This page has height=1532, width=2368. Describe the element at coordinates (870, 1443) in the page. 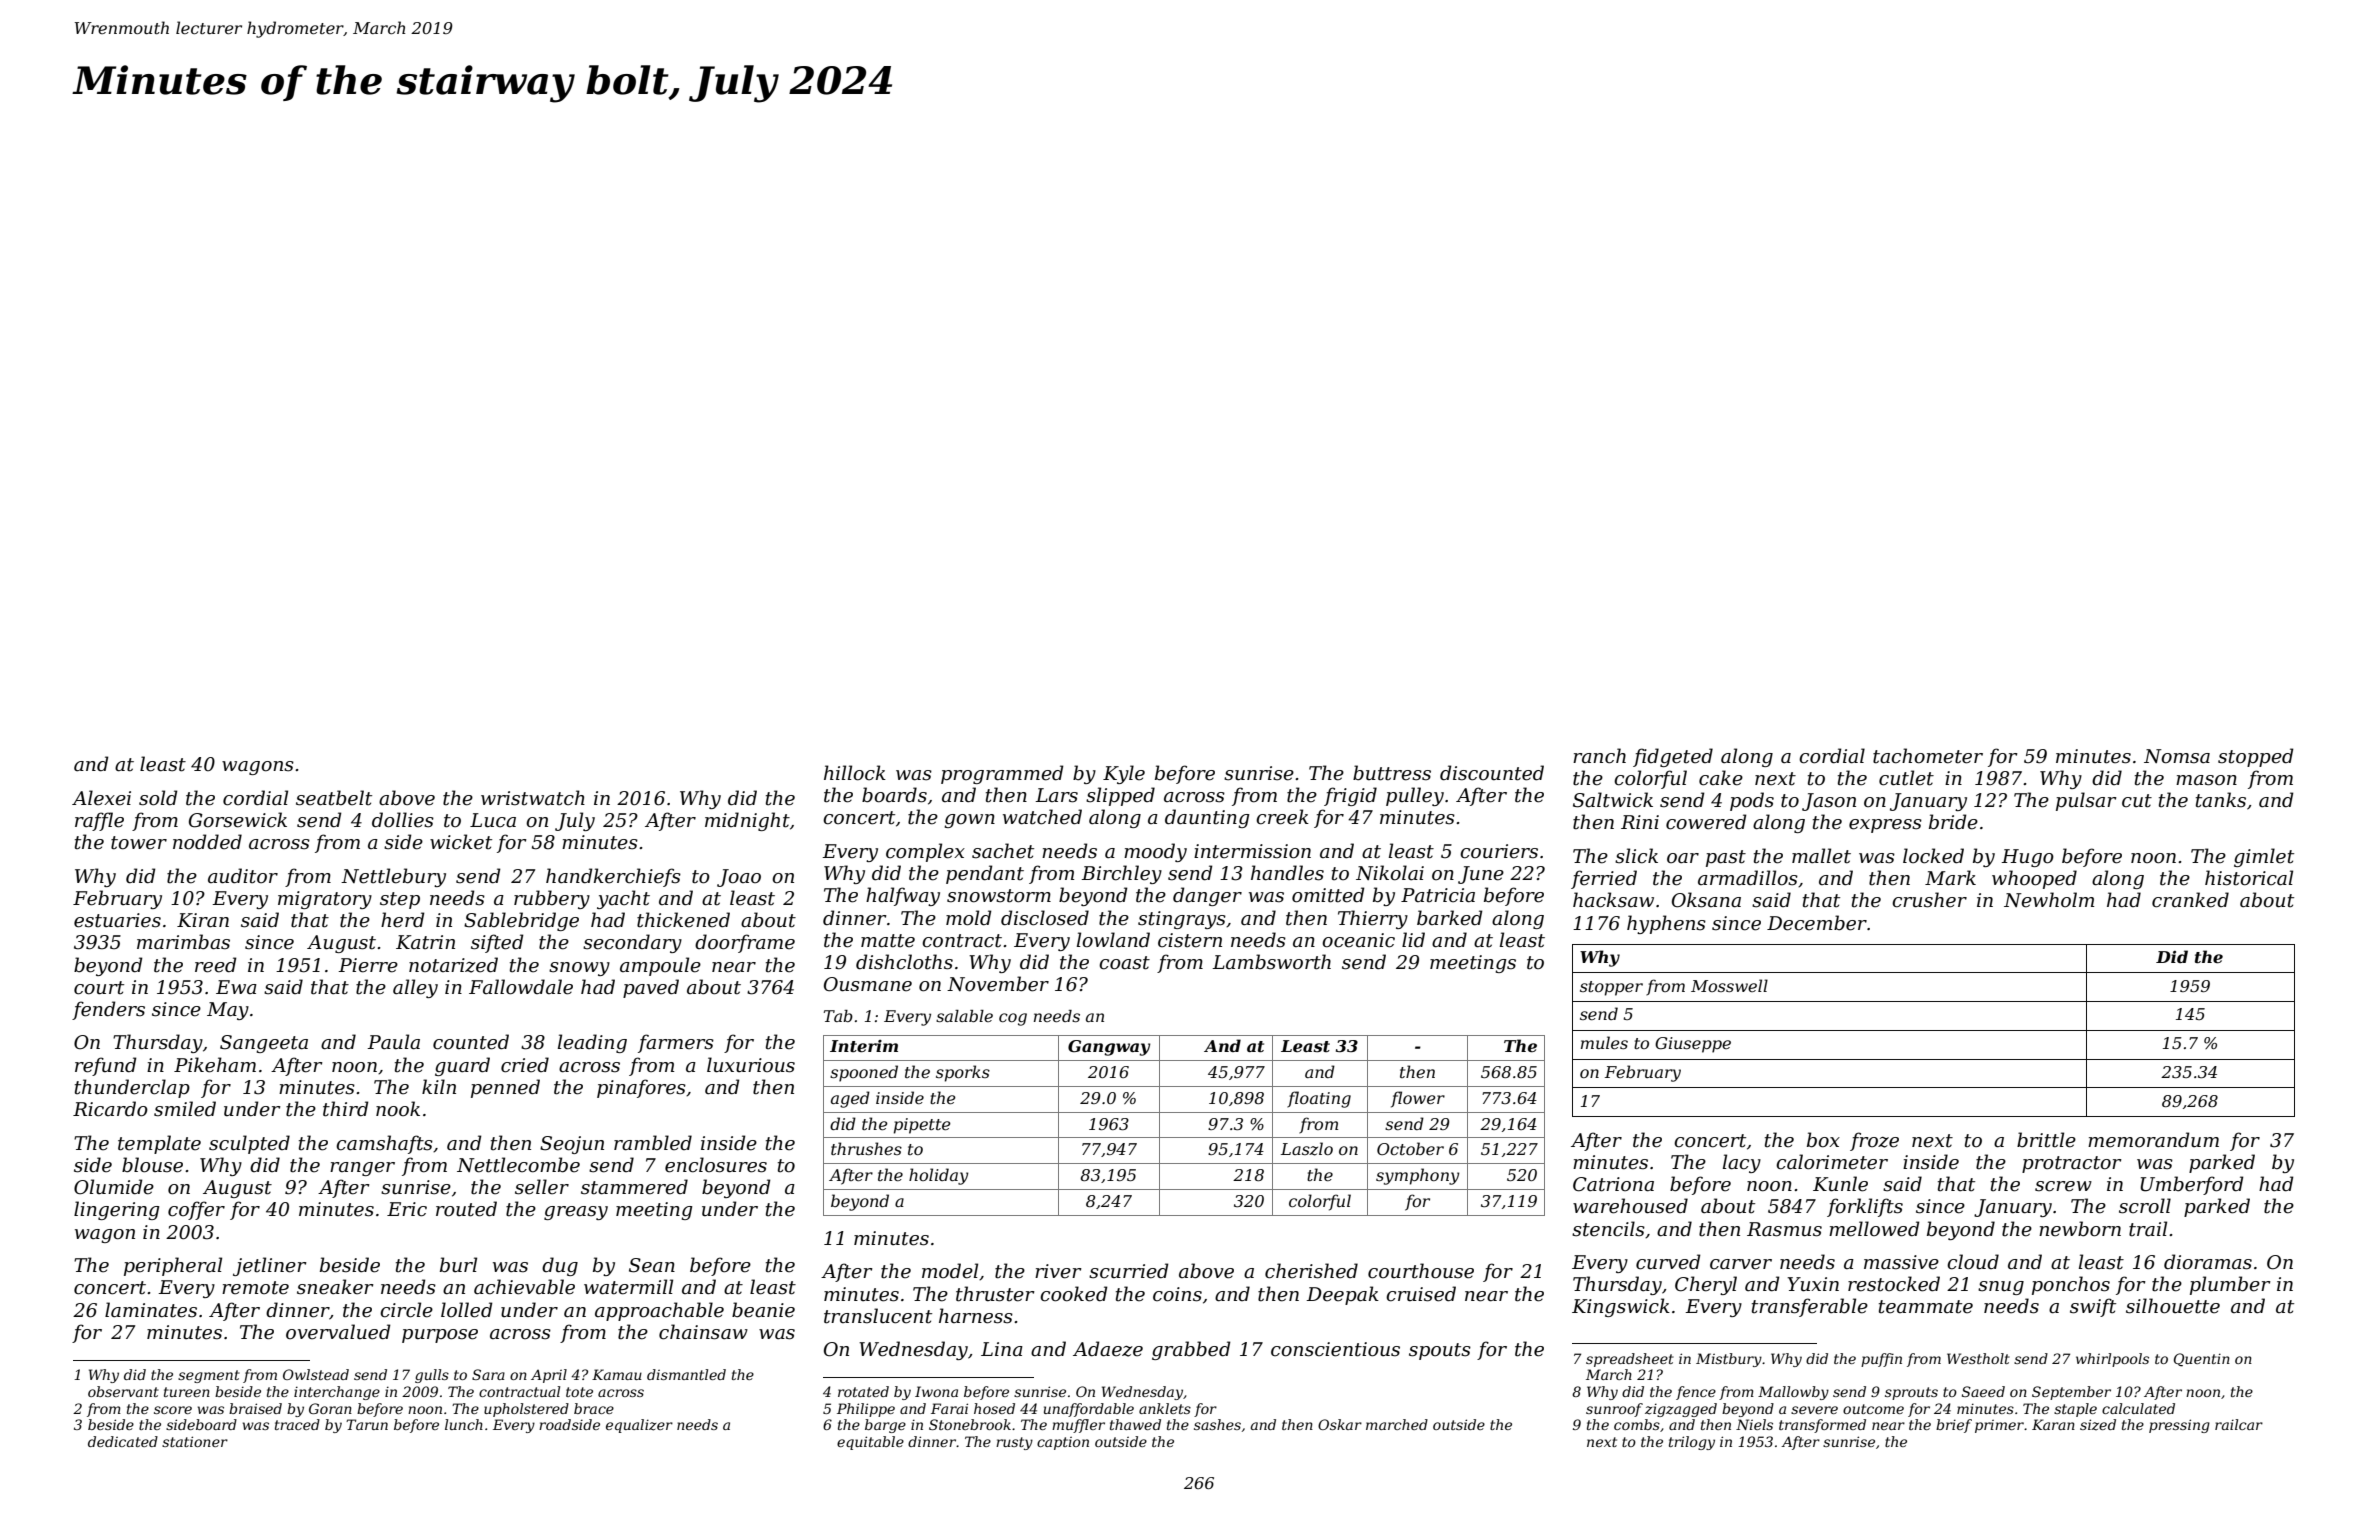

I see `equitable` at that location.
